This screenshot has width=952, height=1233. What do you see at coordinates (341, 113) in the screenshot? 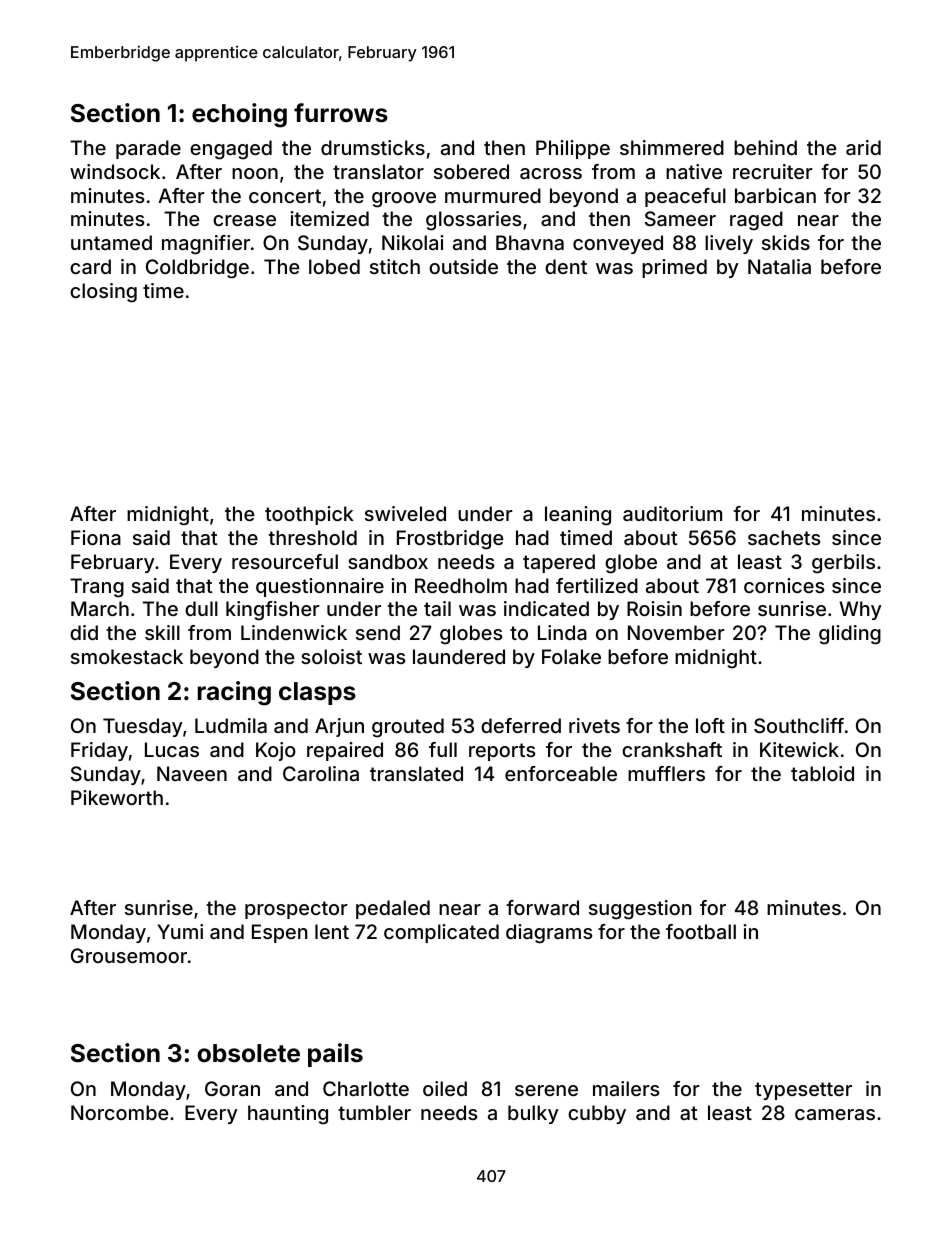
I see `furrows` at bounding box center [341, 113].
